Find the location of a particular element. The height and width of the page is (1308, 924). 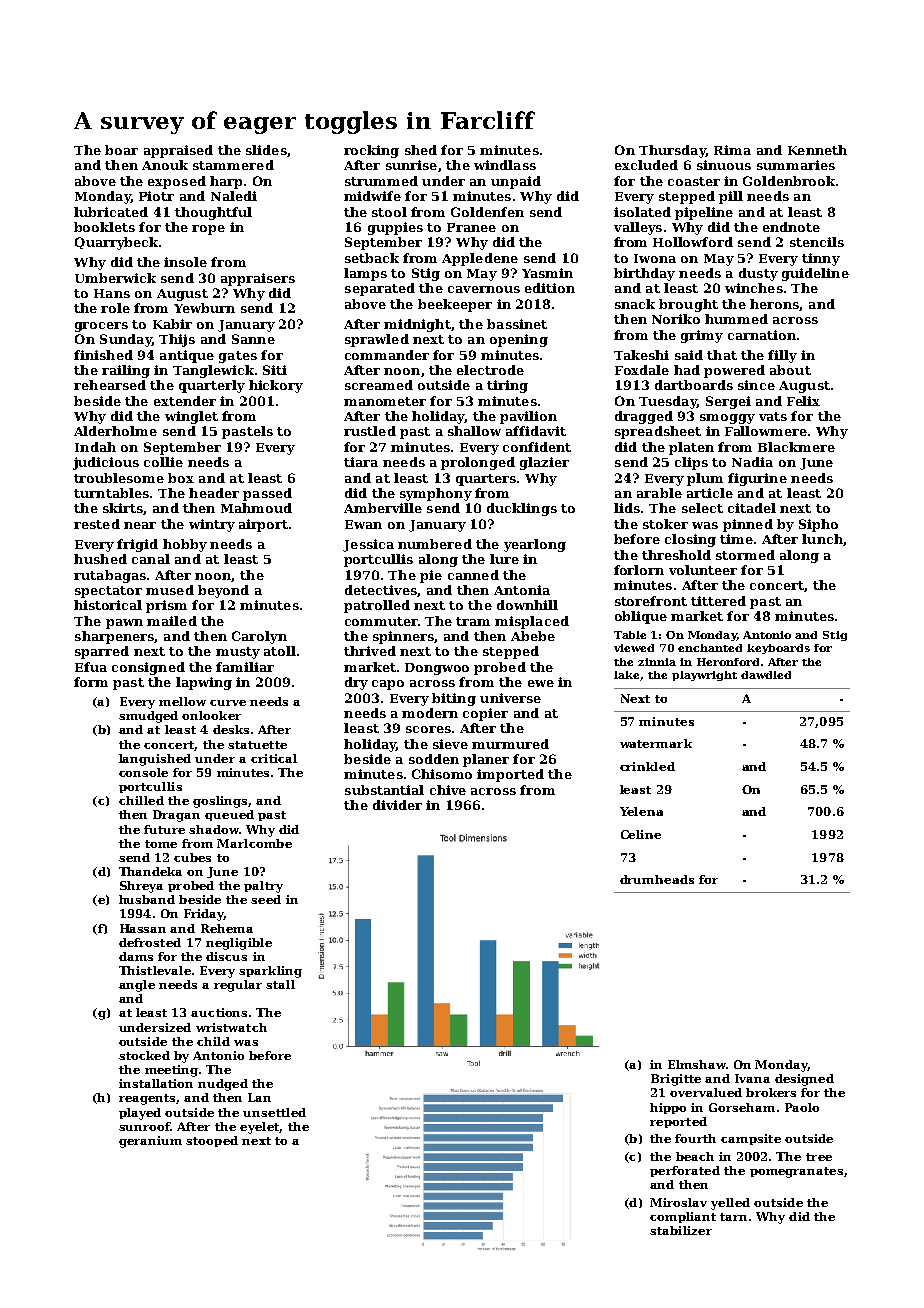

detectives is located at coordinates (381, 590).
